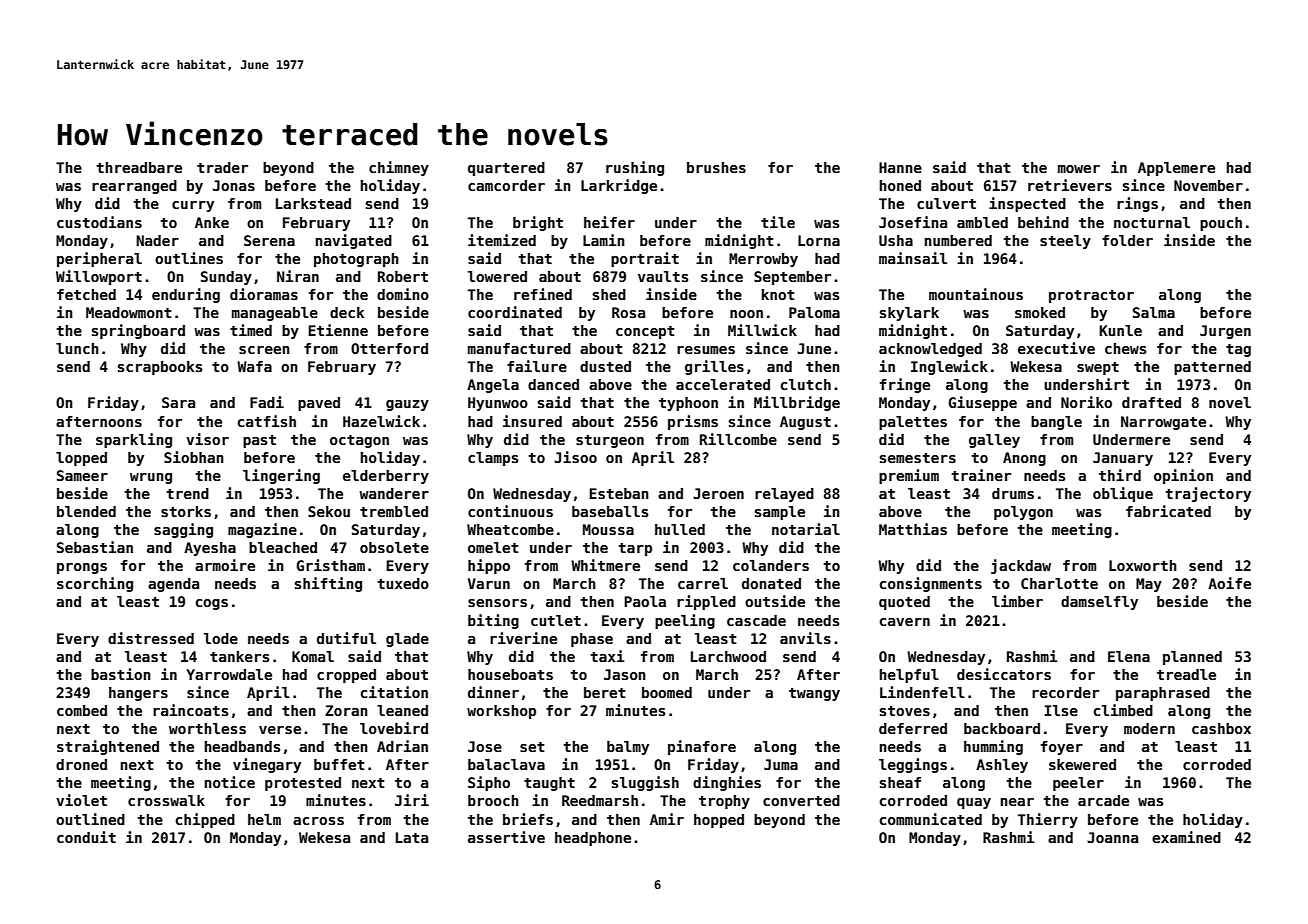  Describe the element at coordinates (151, 638) in the screenshot. I see `distressed` at that location.
